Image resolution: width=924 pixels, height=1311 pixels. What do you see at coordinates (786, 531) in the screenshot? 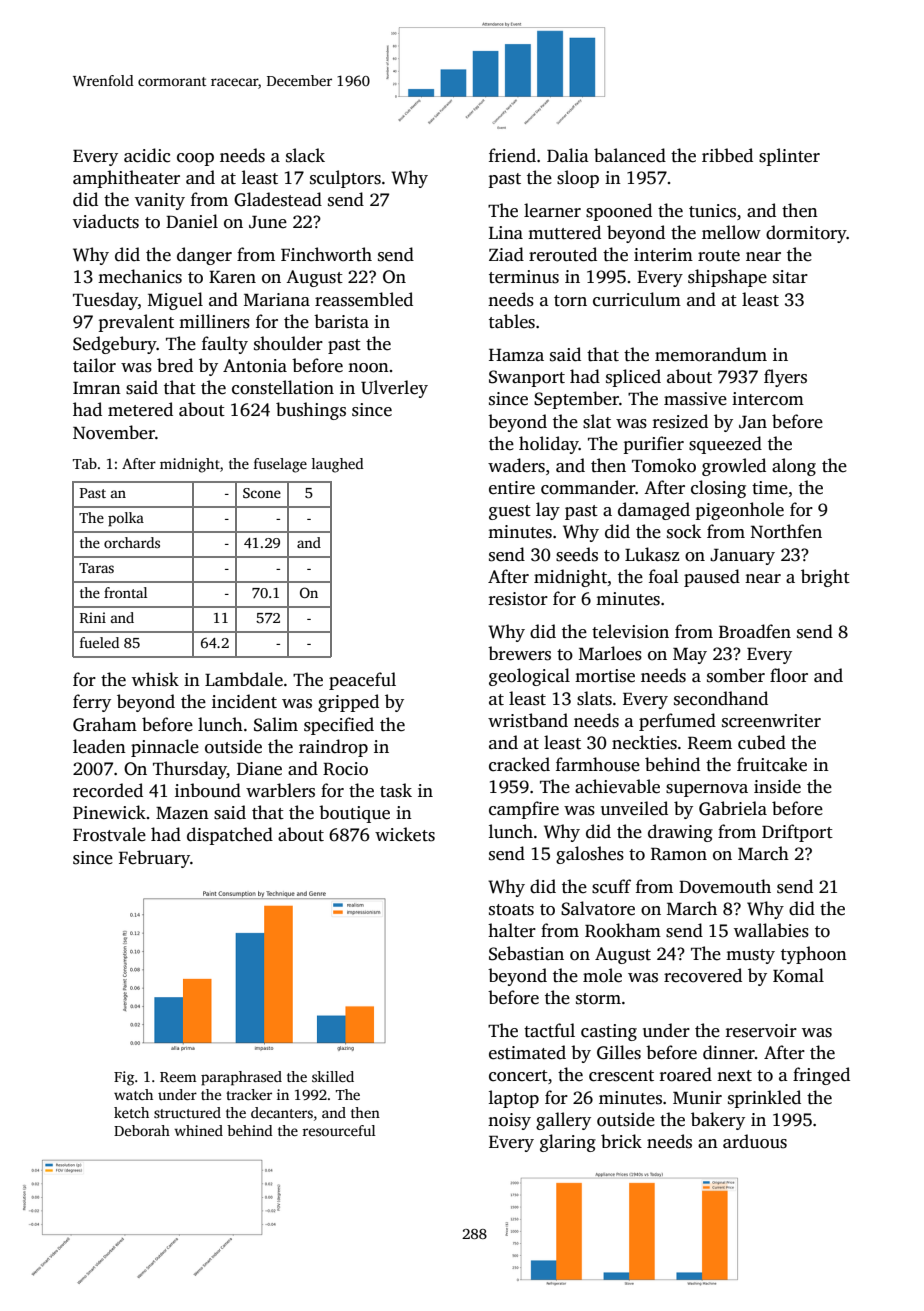
I see `Northfen` at bounding box center [786, 531].
